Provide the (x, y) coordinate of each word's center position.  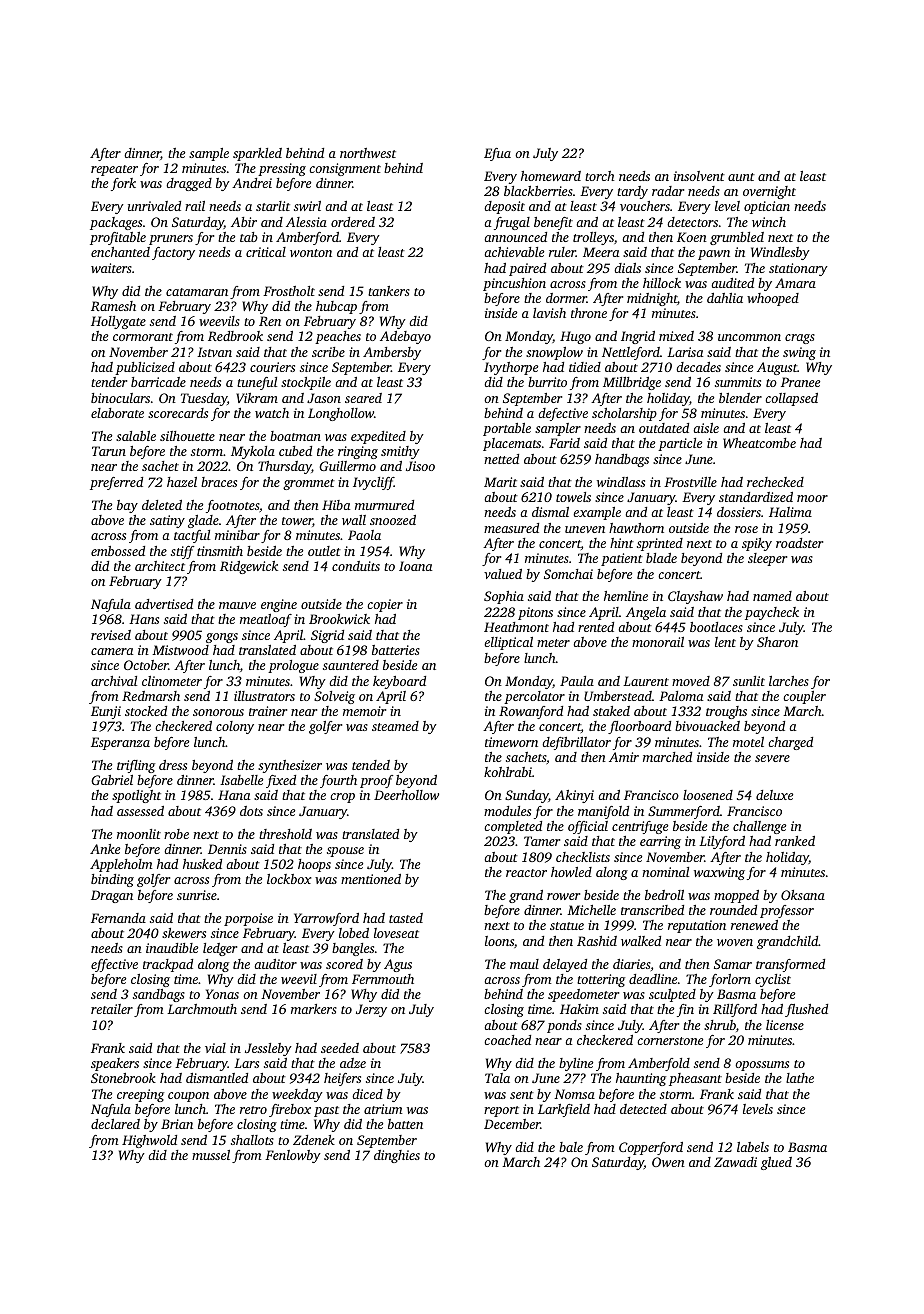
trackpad (168, 965)
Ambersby (392, 353)
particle (680, 444)
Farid (564, 443)
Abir (244, 222)
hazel (182, 482)
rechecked (775, 482)
